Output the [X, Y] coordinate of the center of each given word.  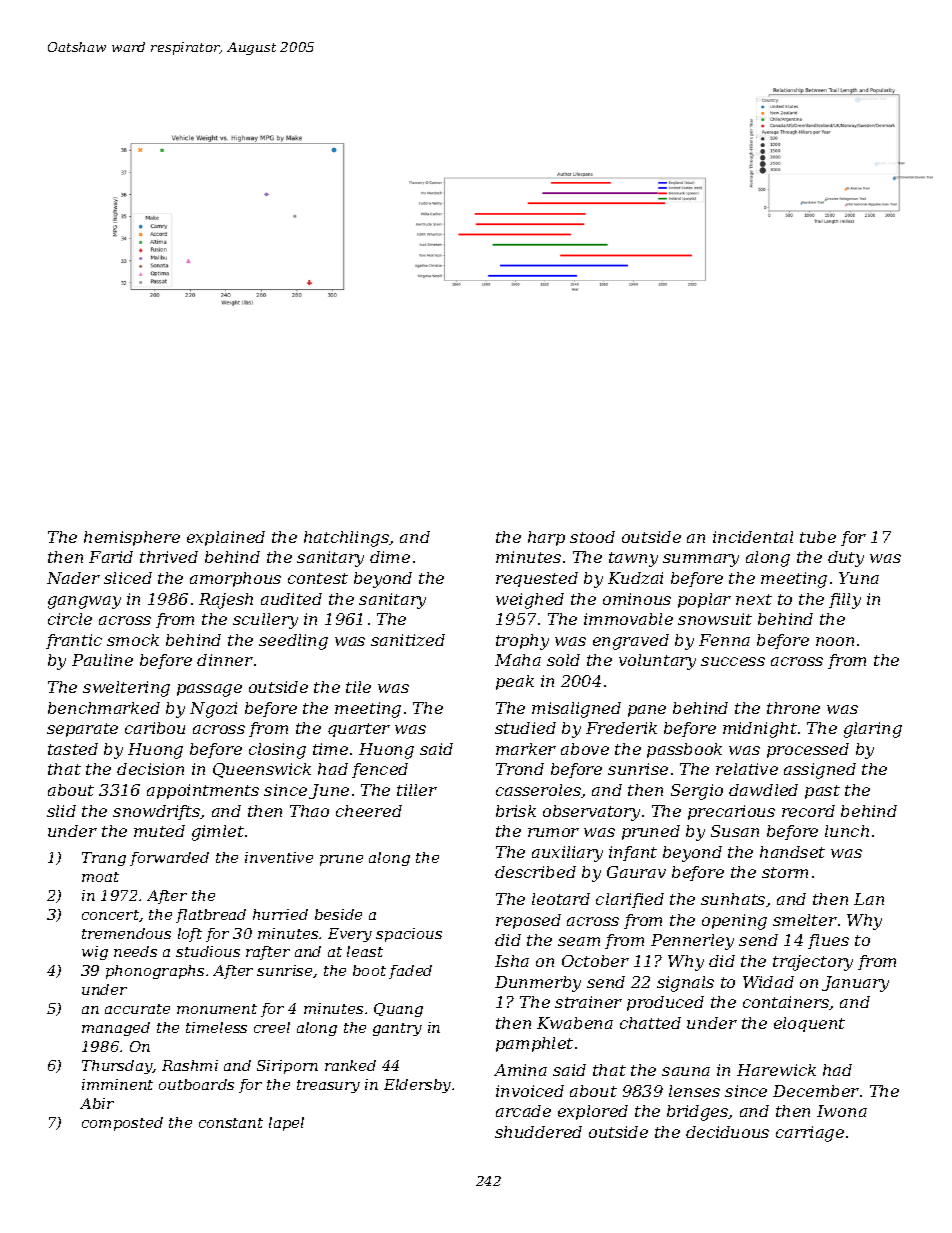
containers [786, 1002]
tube [818, 537]
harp [546, 538]
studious [208, 951]
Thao [309, 811]
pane [647, 711]
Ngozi [213, 710]
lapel [286, 1124]
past [822, 792]
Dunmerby [538, 984]
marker [526, 749]
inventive [279, 857]
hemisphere [132, 538]
